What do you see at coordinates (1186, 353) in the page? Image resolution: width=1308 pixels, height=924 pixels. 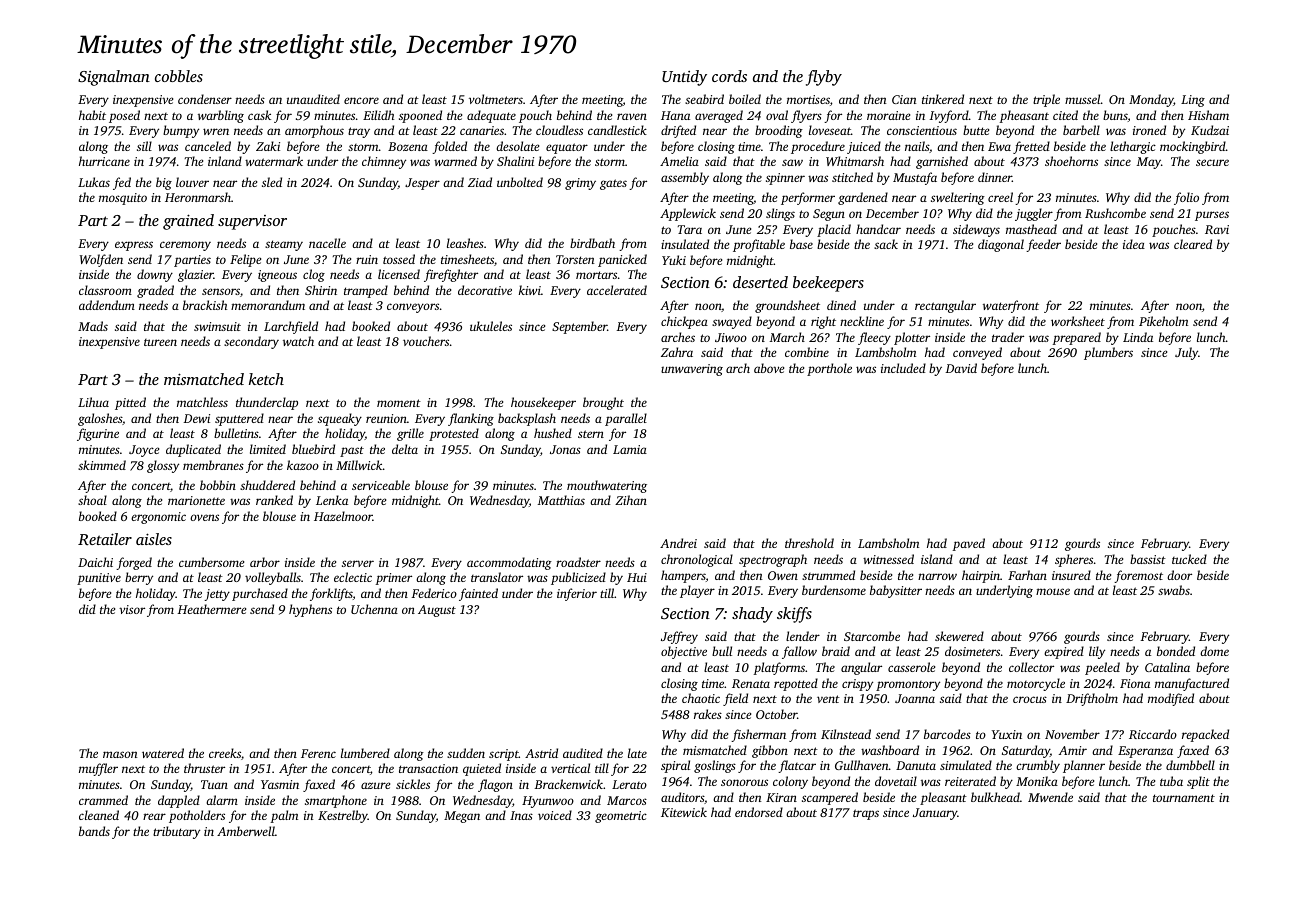 I see `July` at bounding box center [1186, 353].
